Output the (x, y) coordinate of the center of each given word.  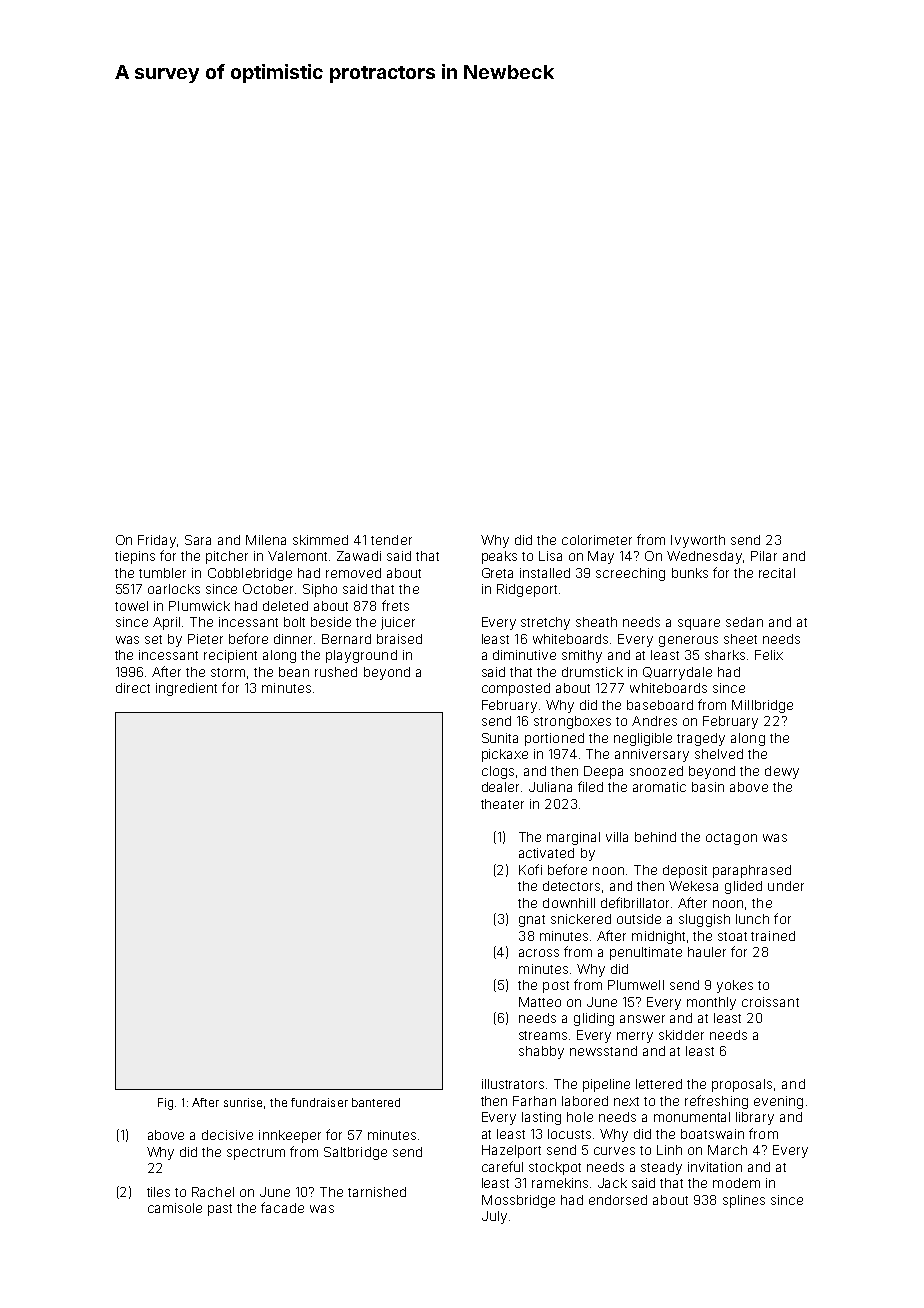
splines (744, 1201)
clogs (498, 772)
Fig (165, 1104)
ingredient (186, 689)
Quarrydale (677, 673)
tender (391, 540)
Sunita (500, 738)
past (220, 1210)
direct (133, 688)
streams (543, 1035)
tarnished (377, 1192)
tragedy (701, 739)
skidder (681, 1035)
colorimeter (597, 540)
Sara (198, 540)
